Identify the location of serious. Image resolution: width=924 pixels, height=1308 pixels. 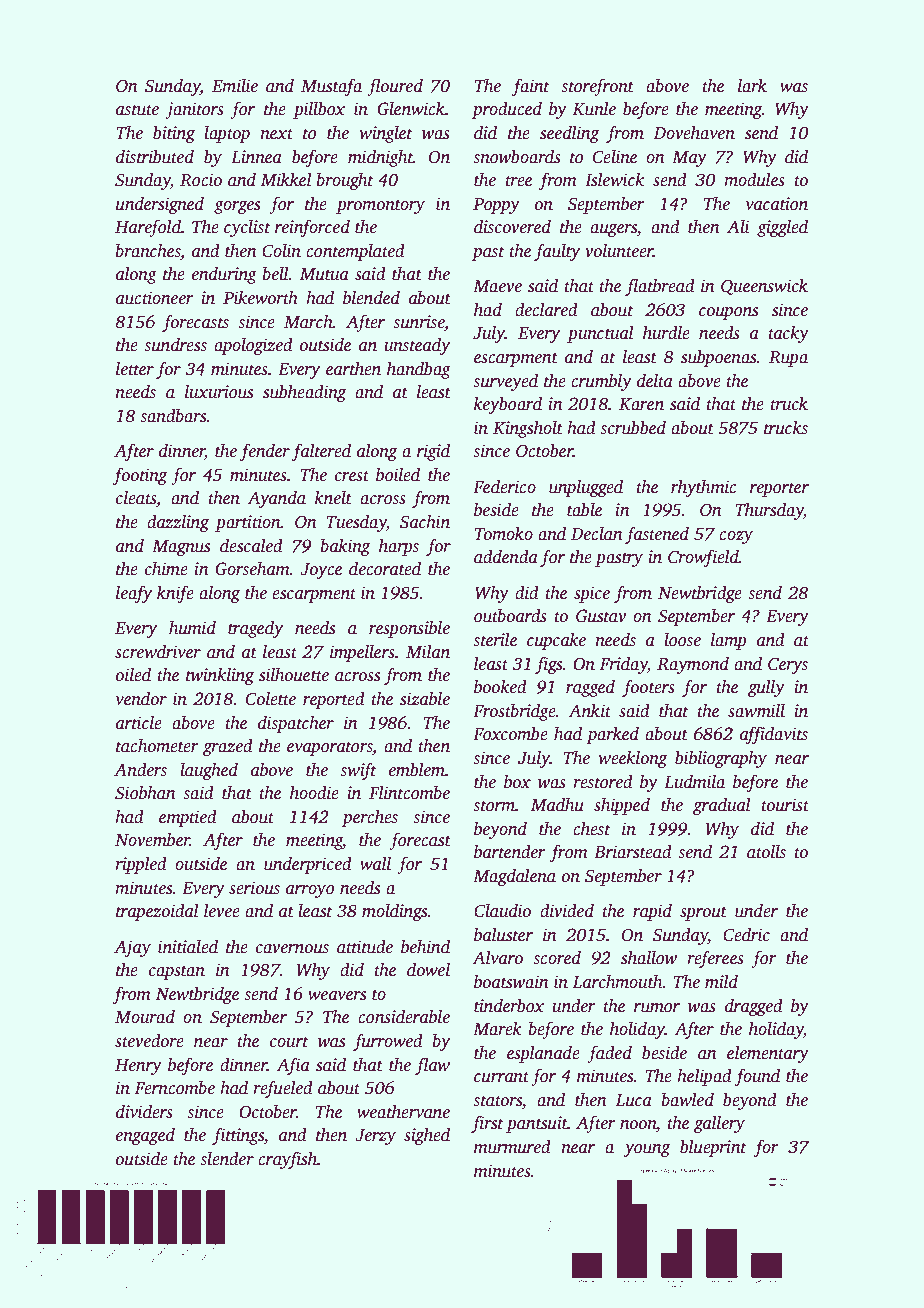
(254, 888).
